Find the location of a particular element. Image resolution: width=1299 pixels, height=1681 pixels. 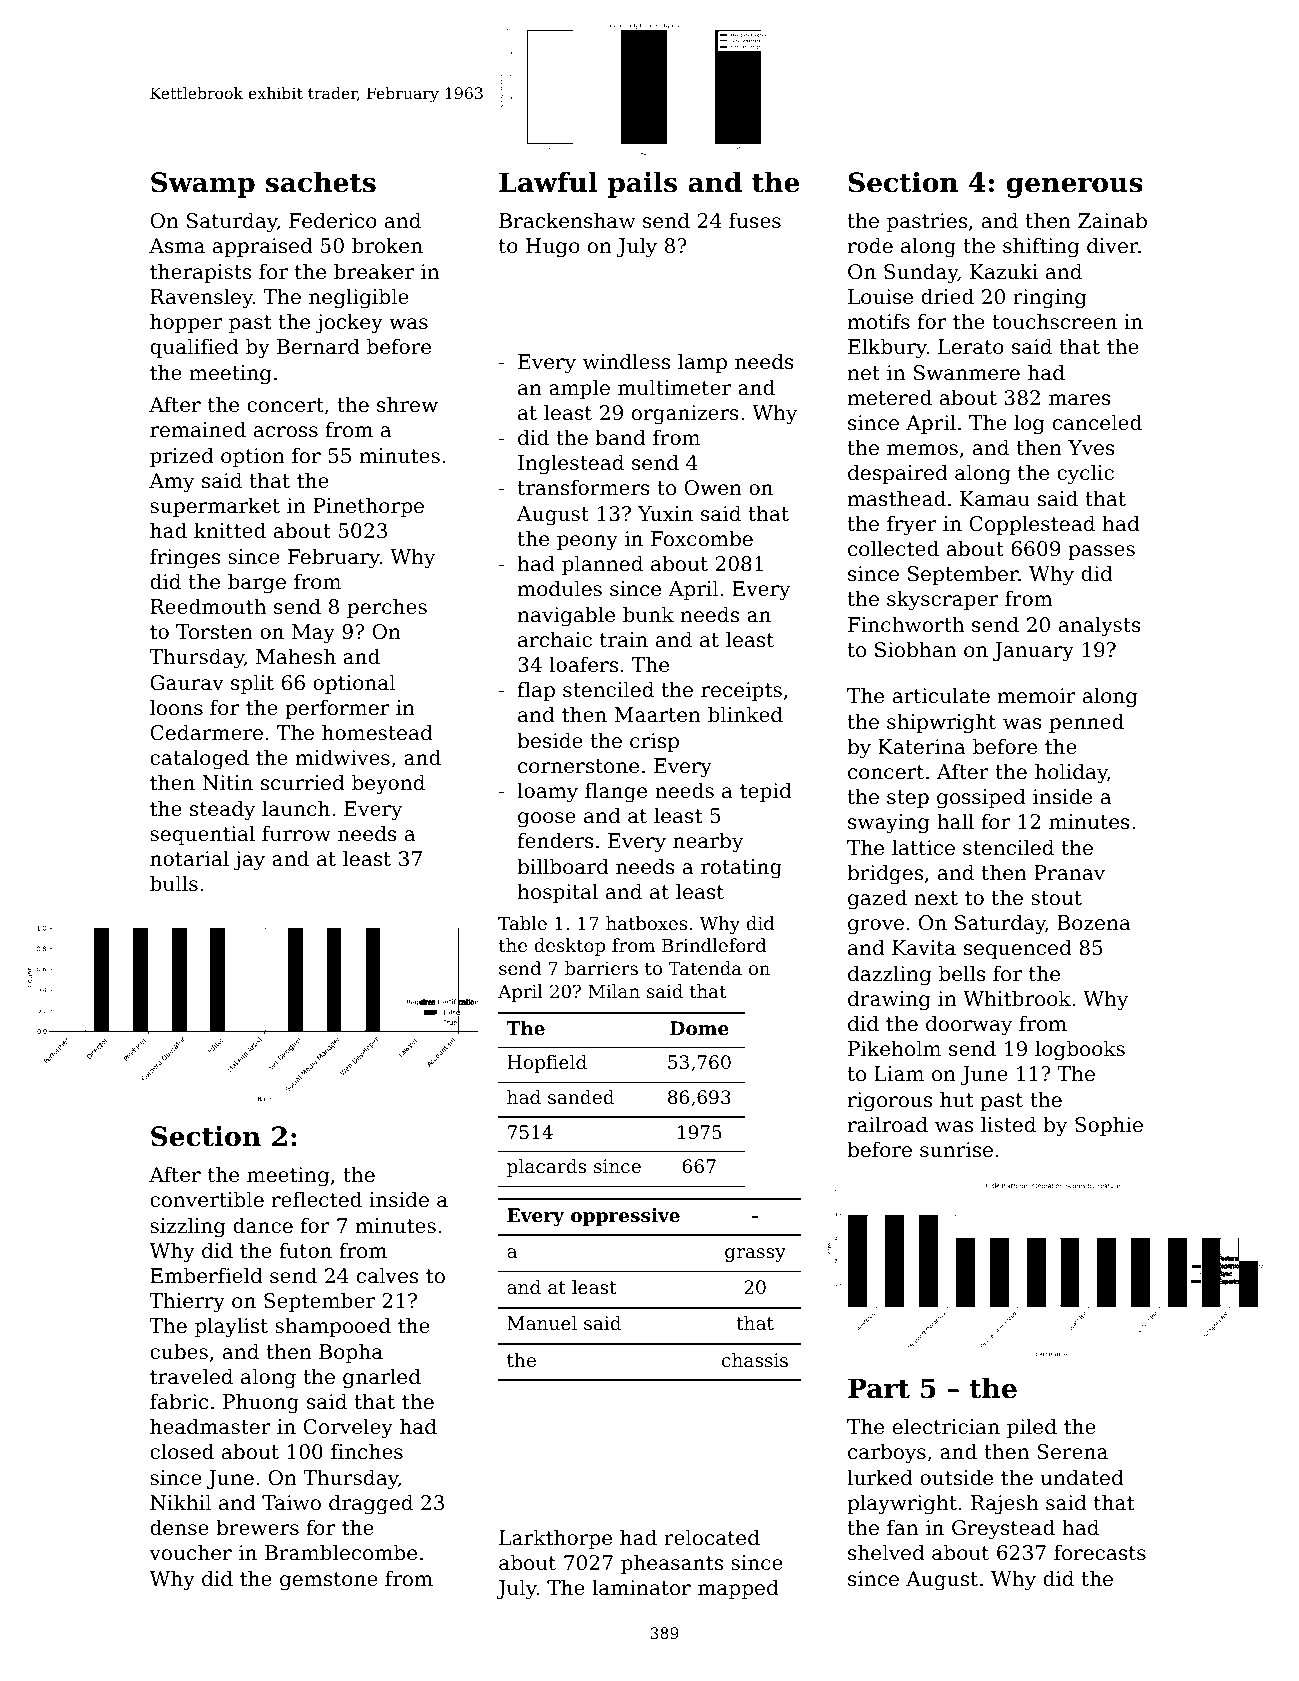

Bramblecombe is located at coordinates (341, 1552).
